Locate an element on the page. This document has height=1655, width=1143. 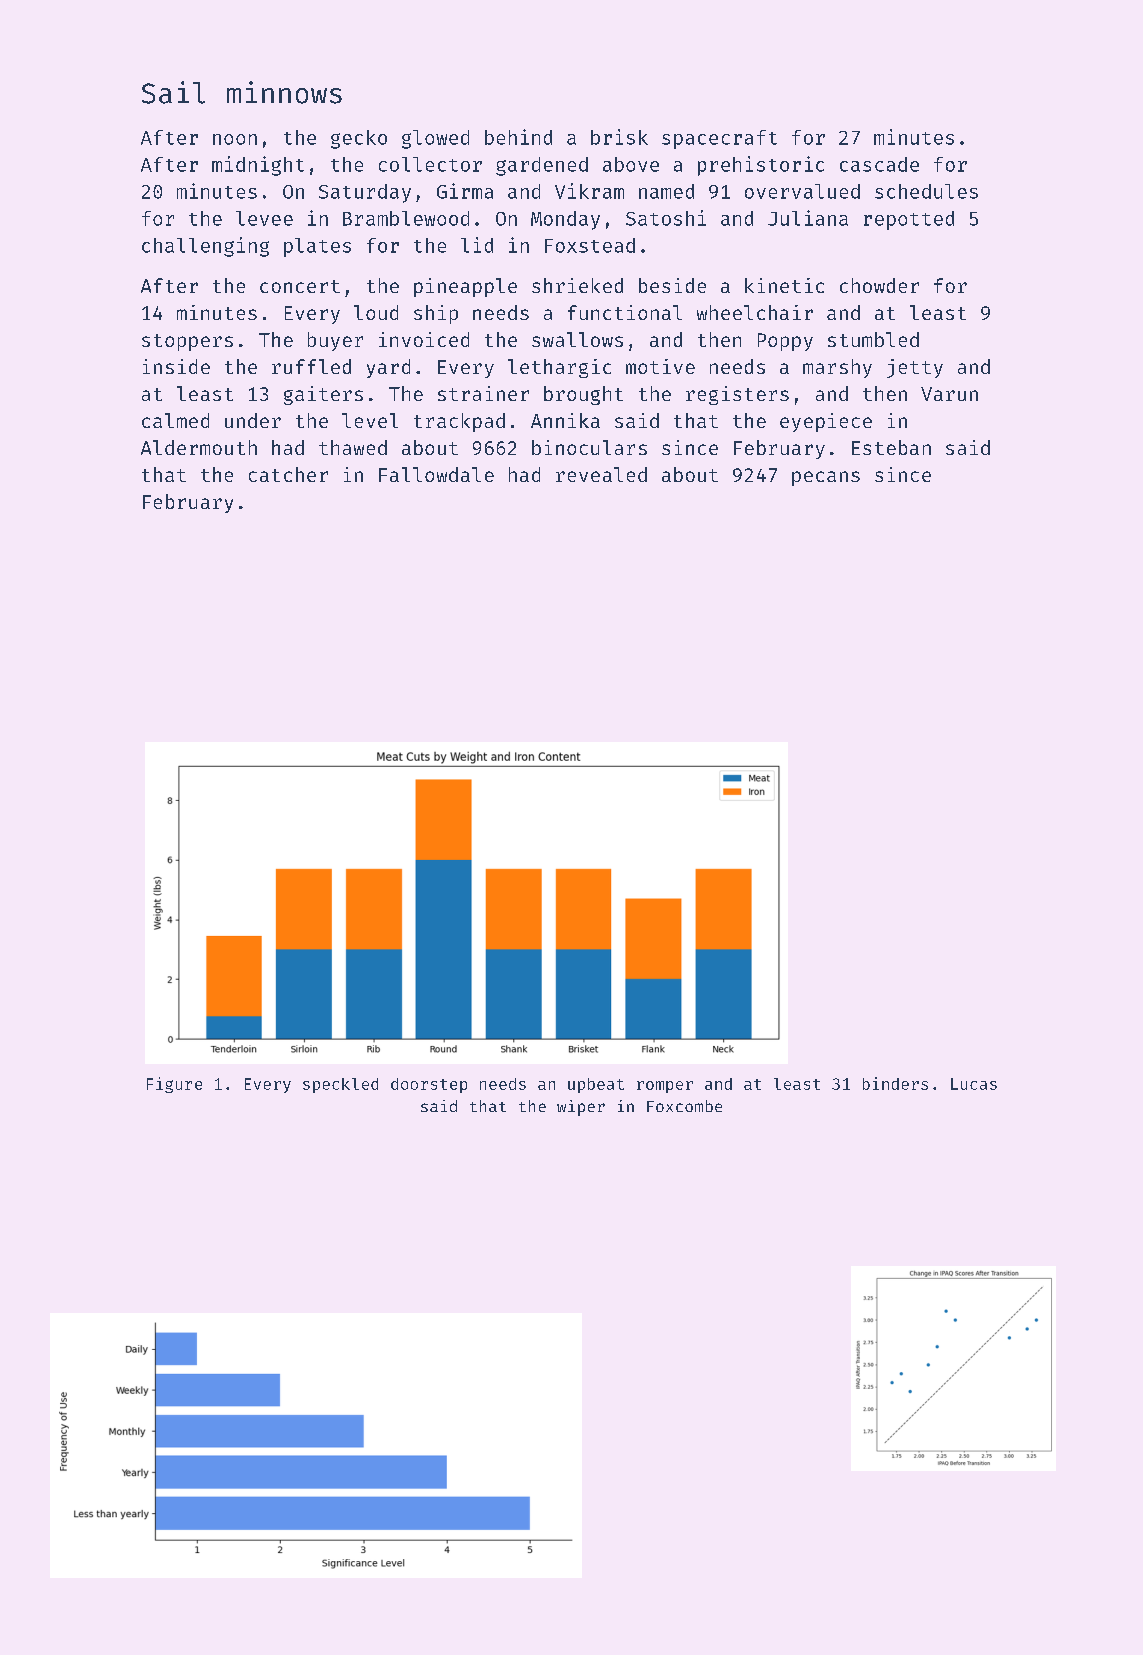
Varun is located at coordinates (949, 394).
